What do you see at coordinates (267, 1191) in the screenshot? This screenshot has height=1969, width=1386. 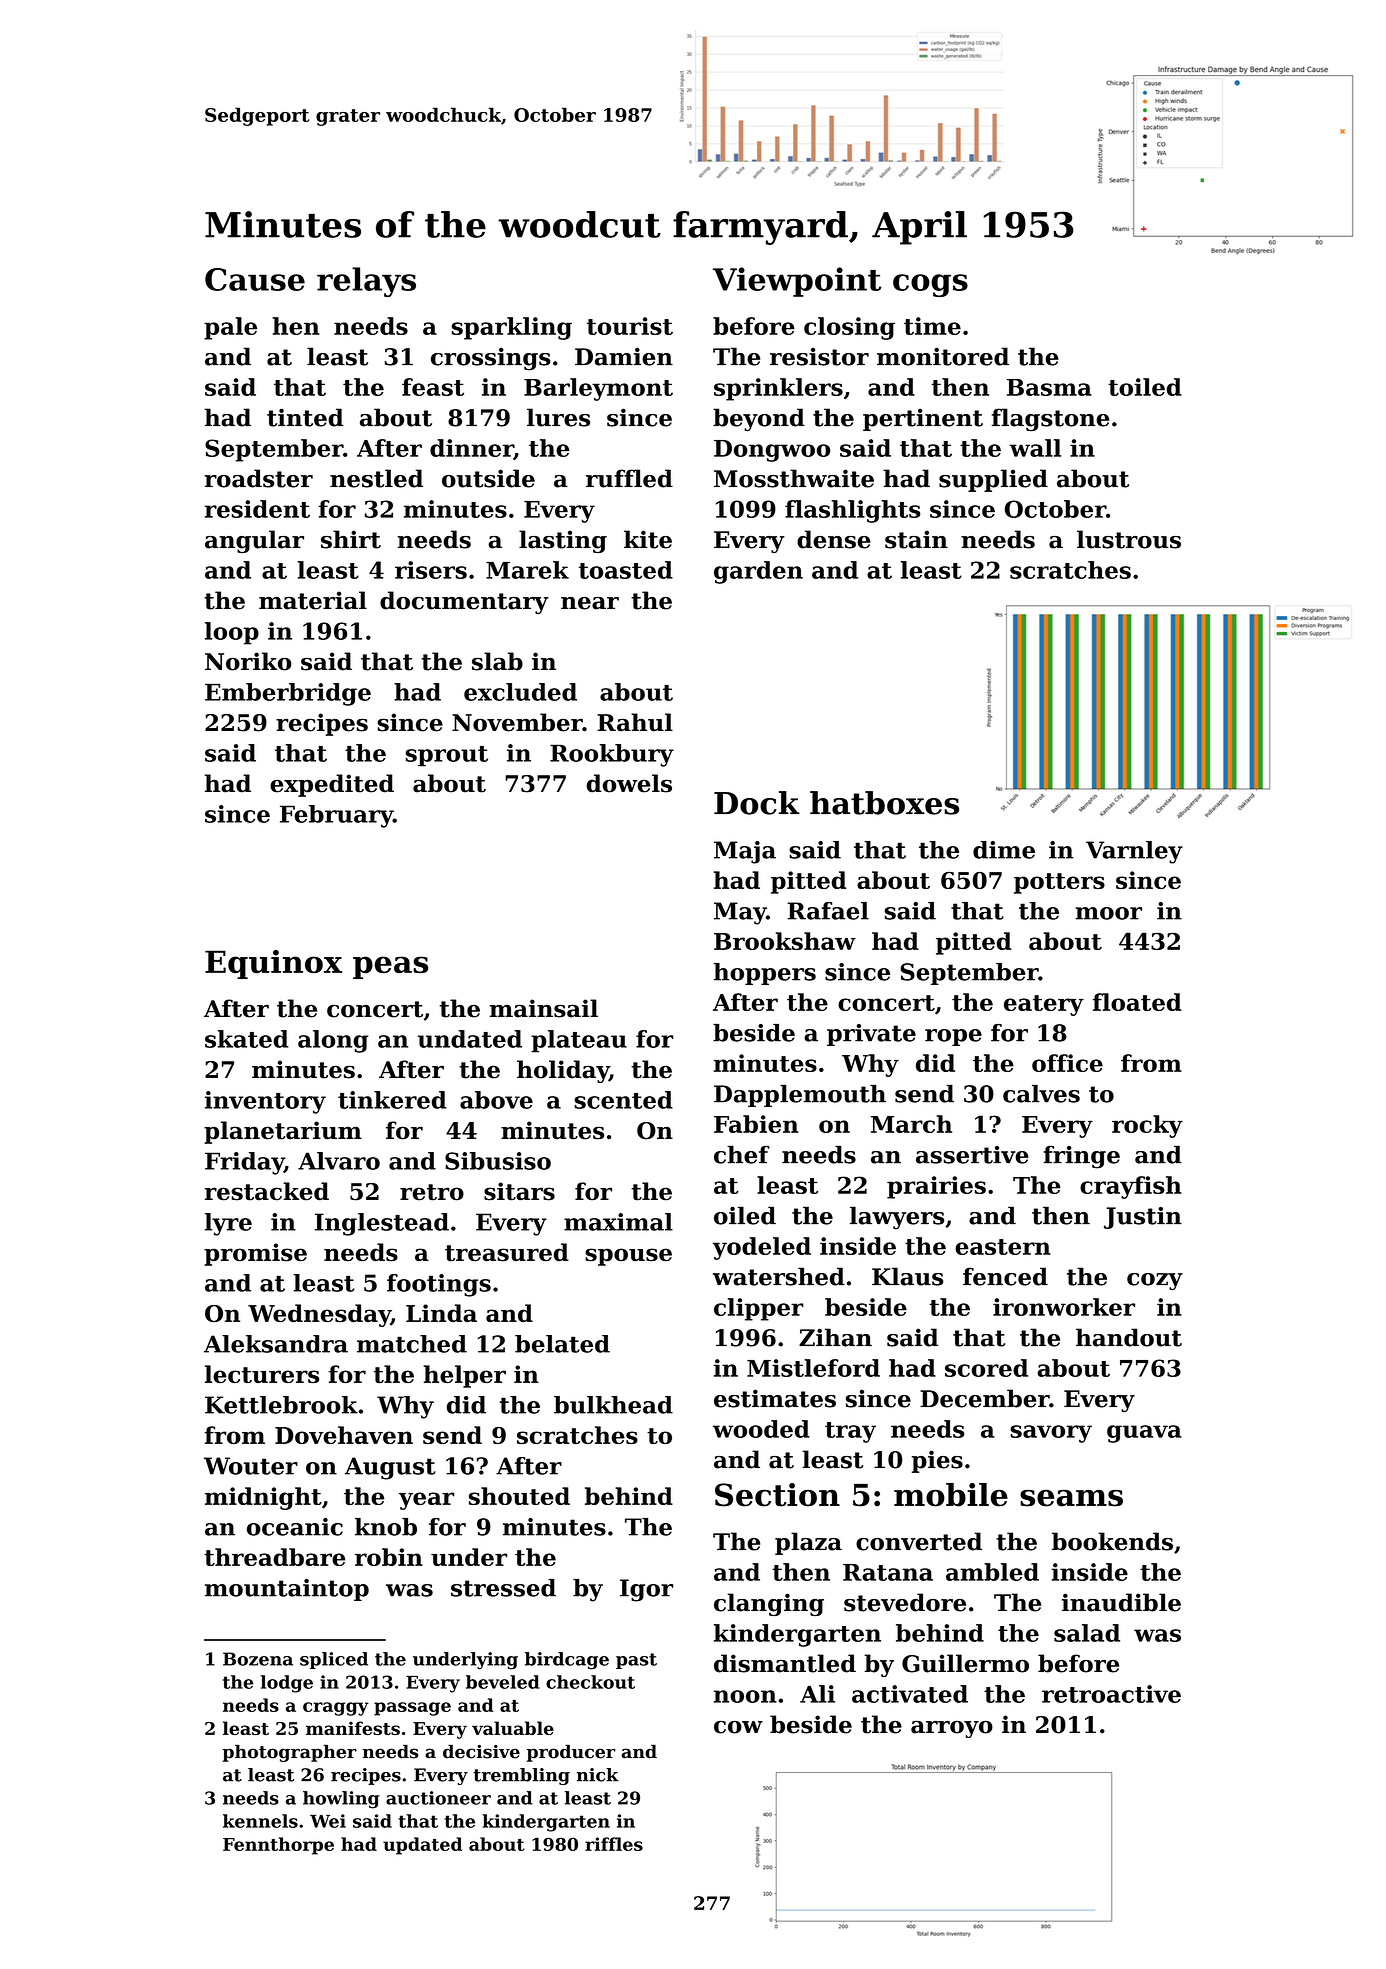 I see `restacked` at bounding box center [267, 1191].
